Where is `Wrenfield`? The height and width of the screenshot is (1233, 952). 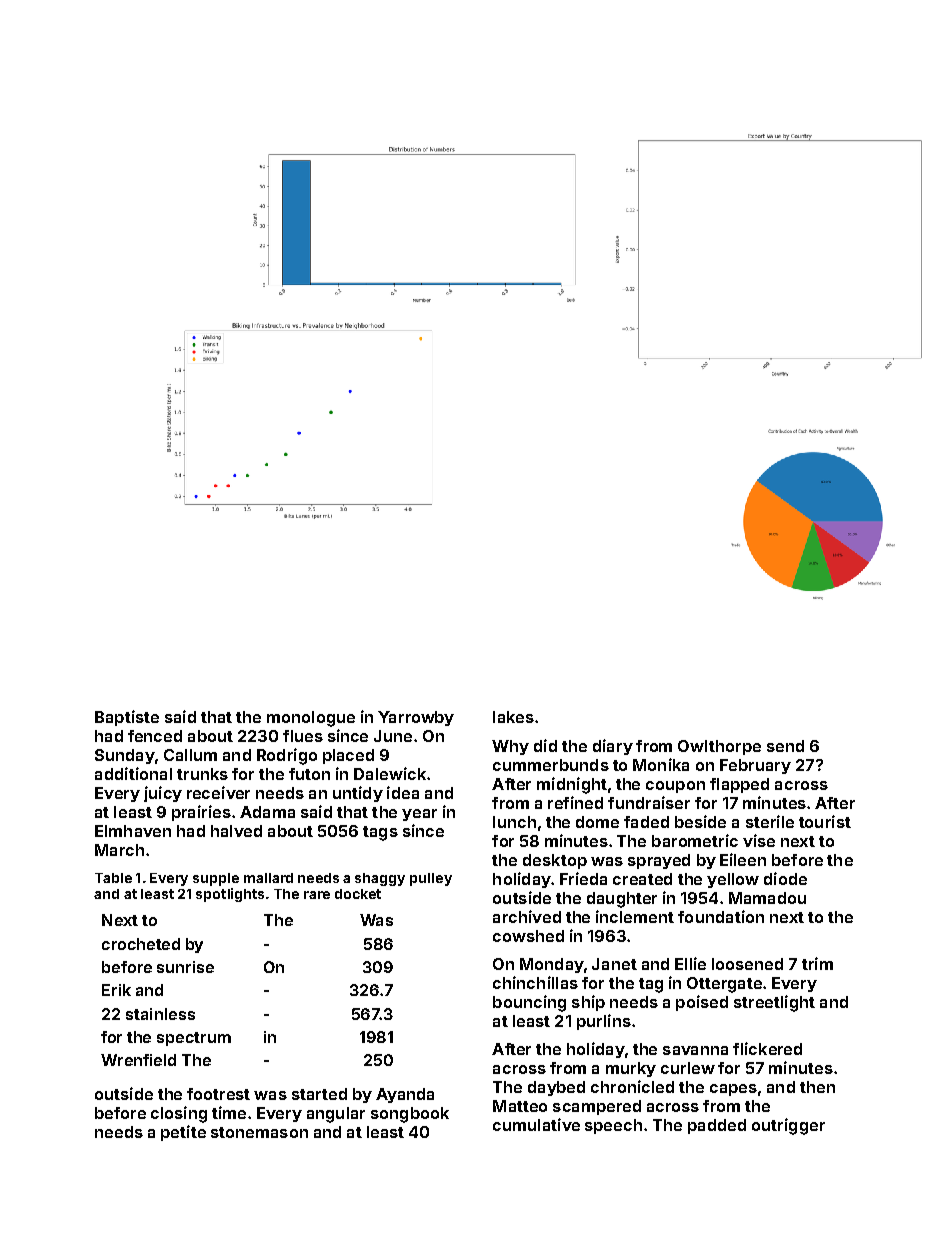
Wrenfield is located at coordinates (138, 1060).
